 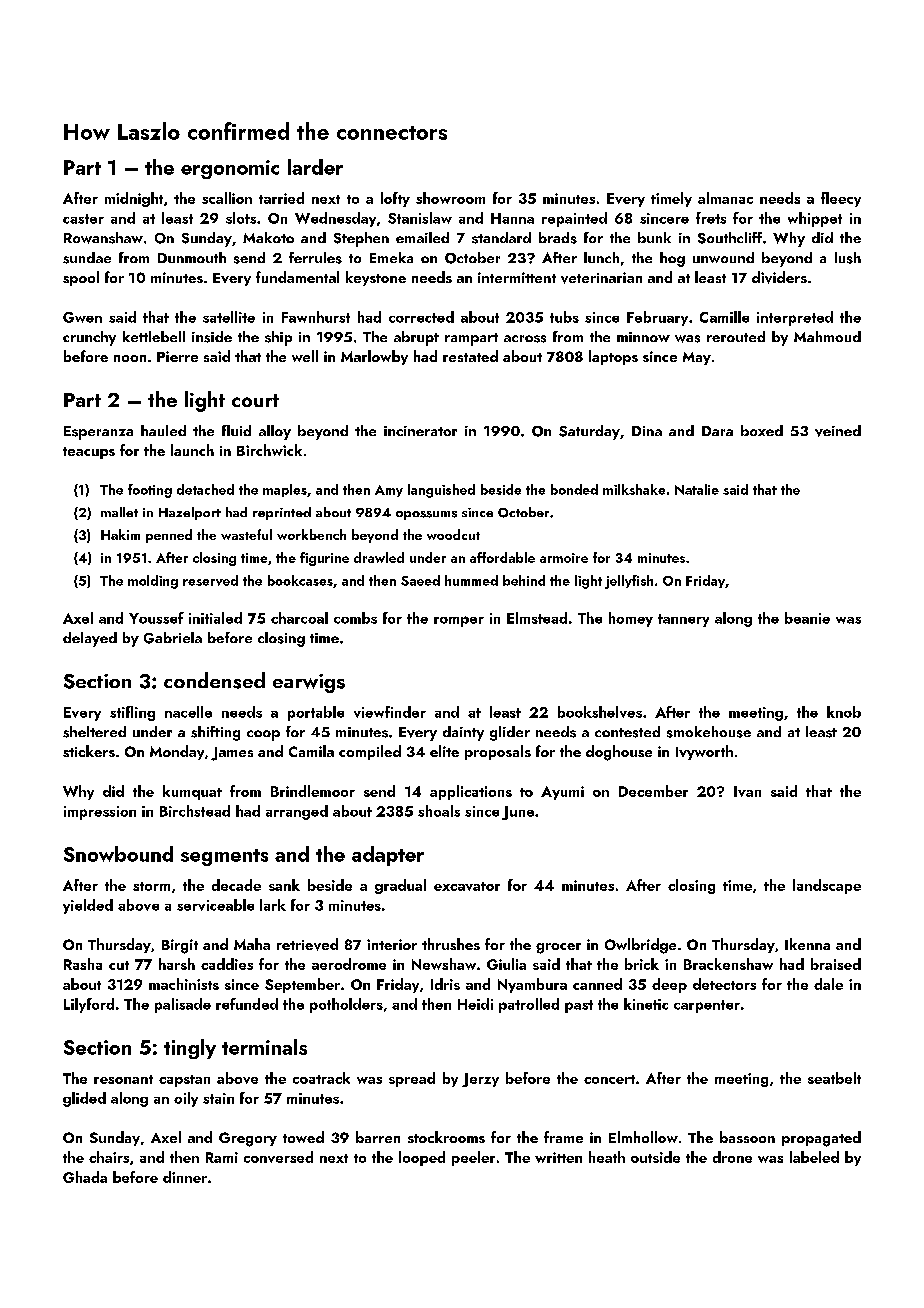 What do you see at coordinates (574, 219) in the document?
I see `repainted` at bounding box center [574, 219].
